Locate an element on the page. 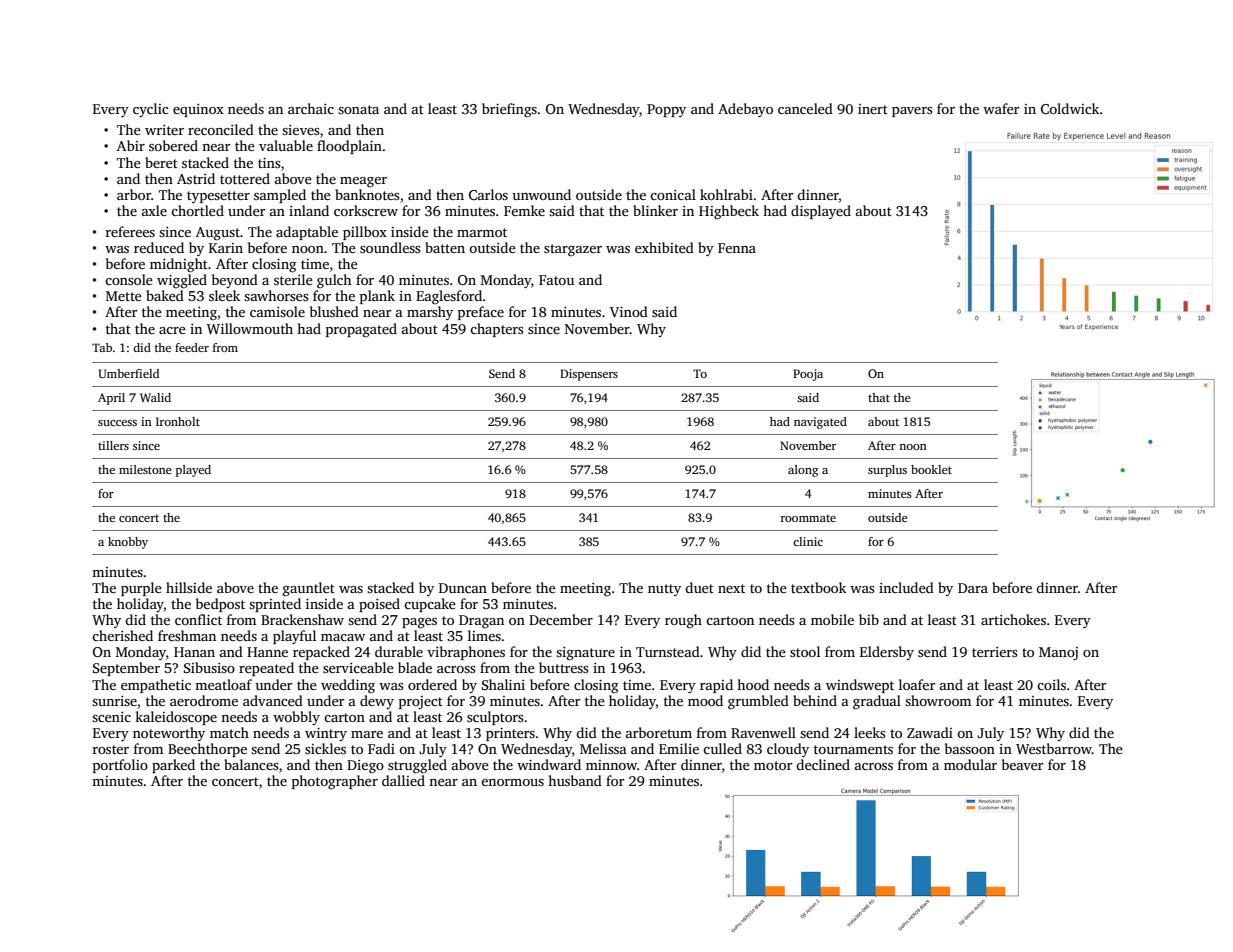 This page has width=1233, height=952. balances is located at coordinates (251, 764).
